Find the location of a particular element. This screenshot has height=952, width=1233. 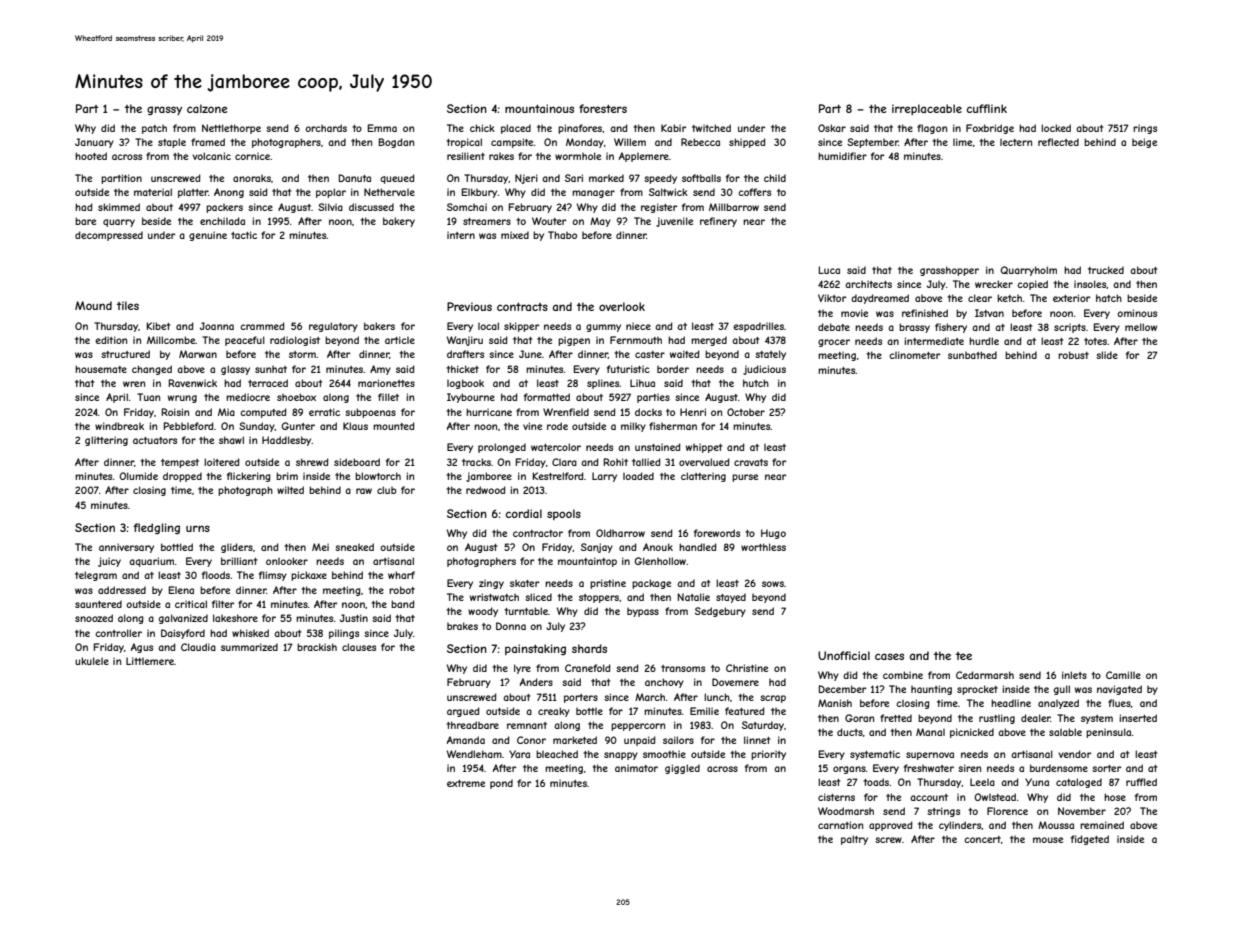

grassy is located at coordinates (164, 110).
